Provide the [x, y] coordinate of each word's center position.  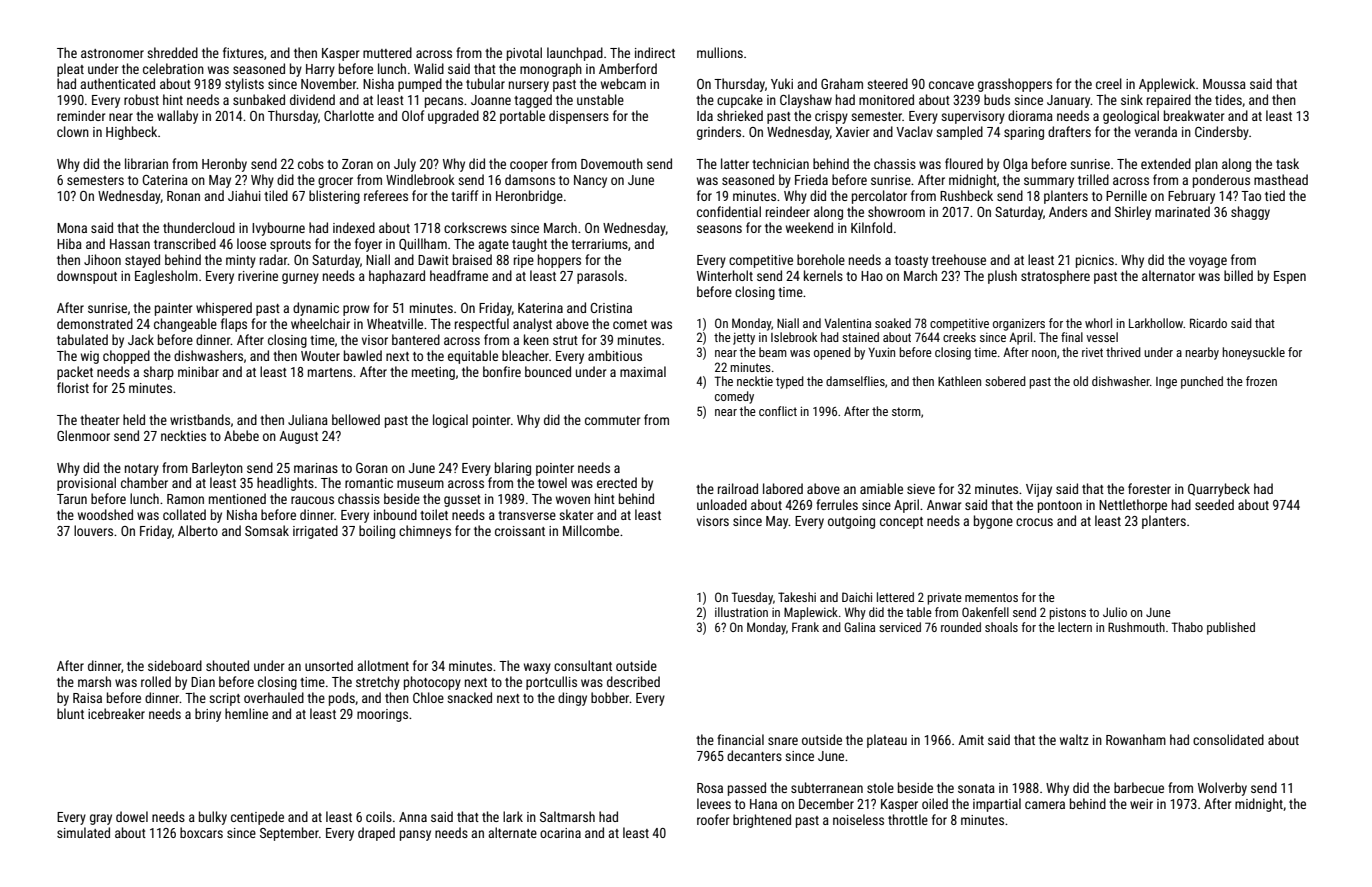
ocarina [560, 833]
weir [1141, 804]
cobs [311, 163]
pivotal [524, 54]
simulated [83, 832]
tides [1228, 99]
